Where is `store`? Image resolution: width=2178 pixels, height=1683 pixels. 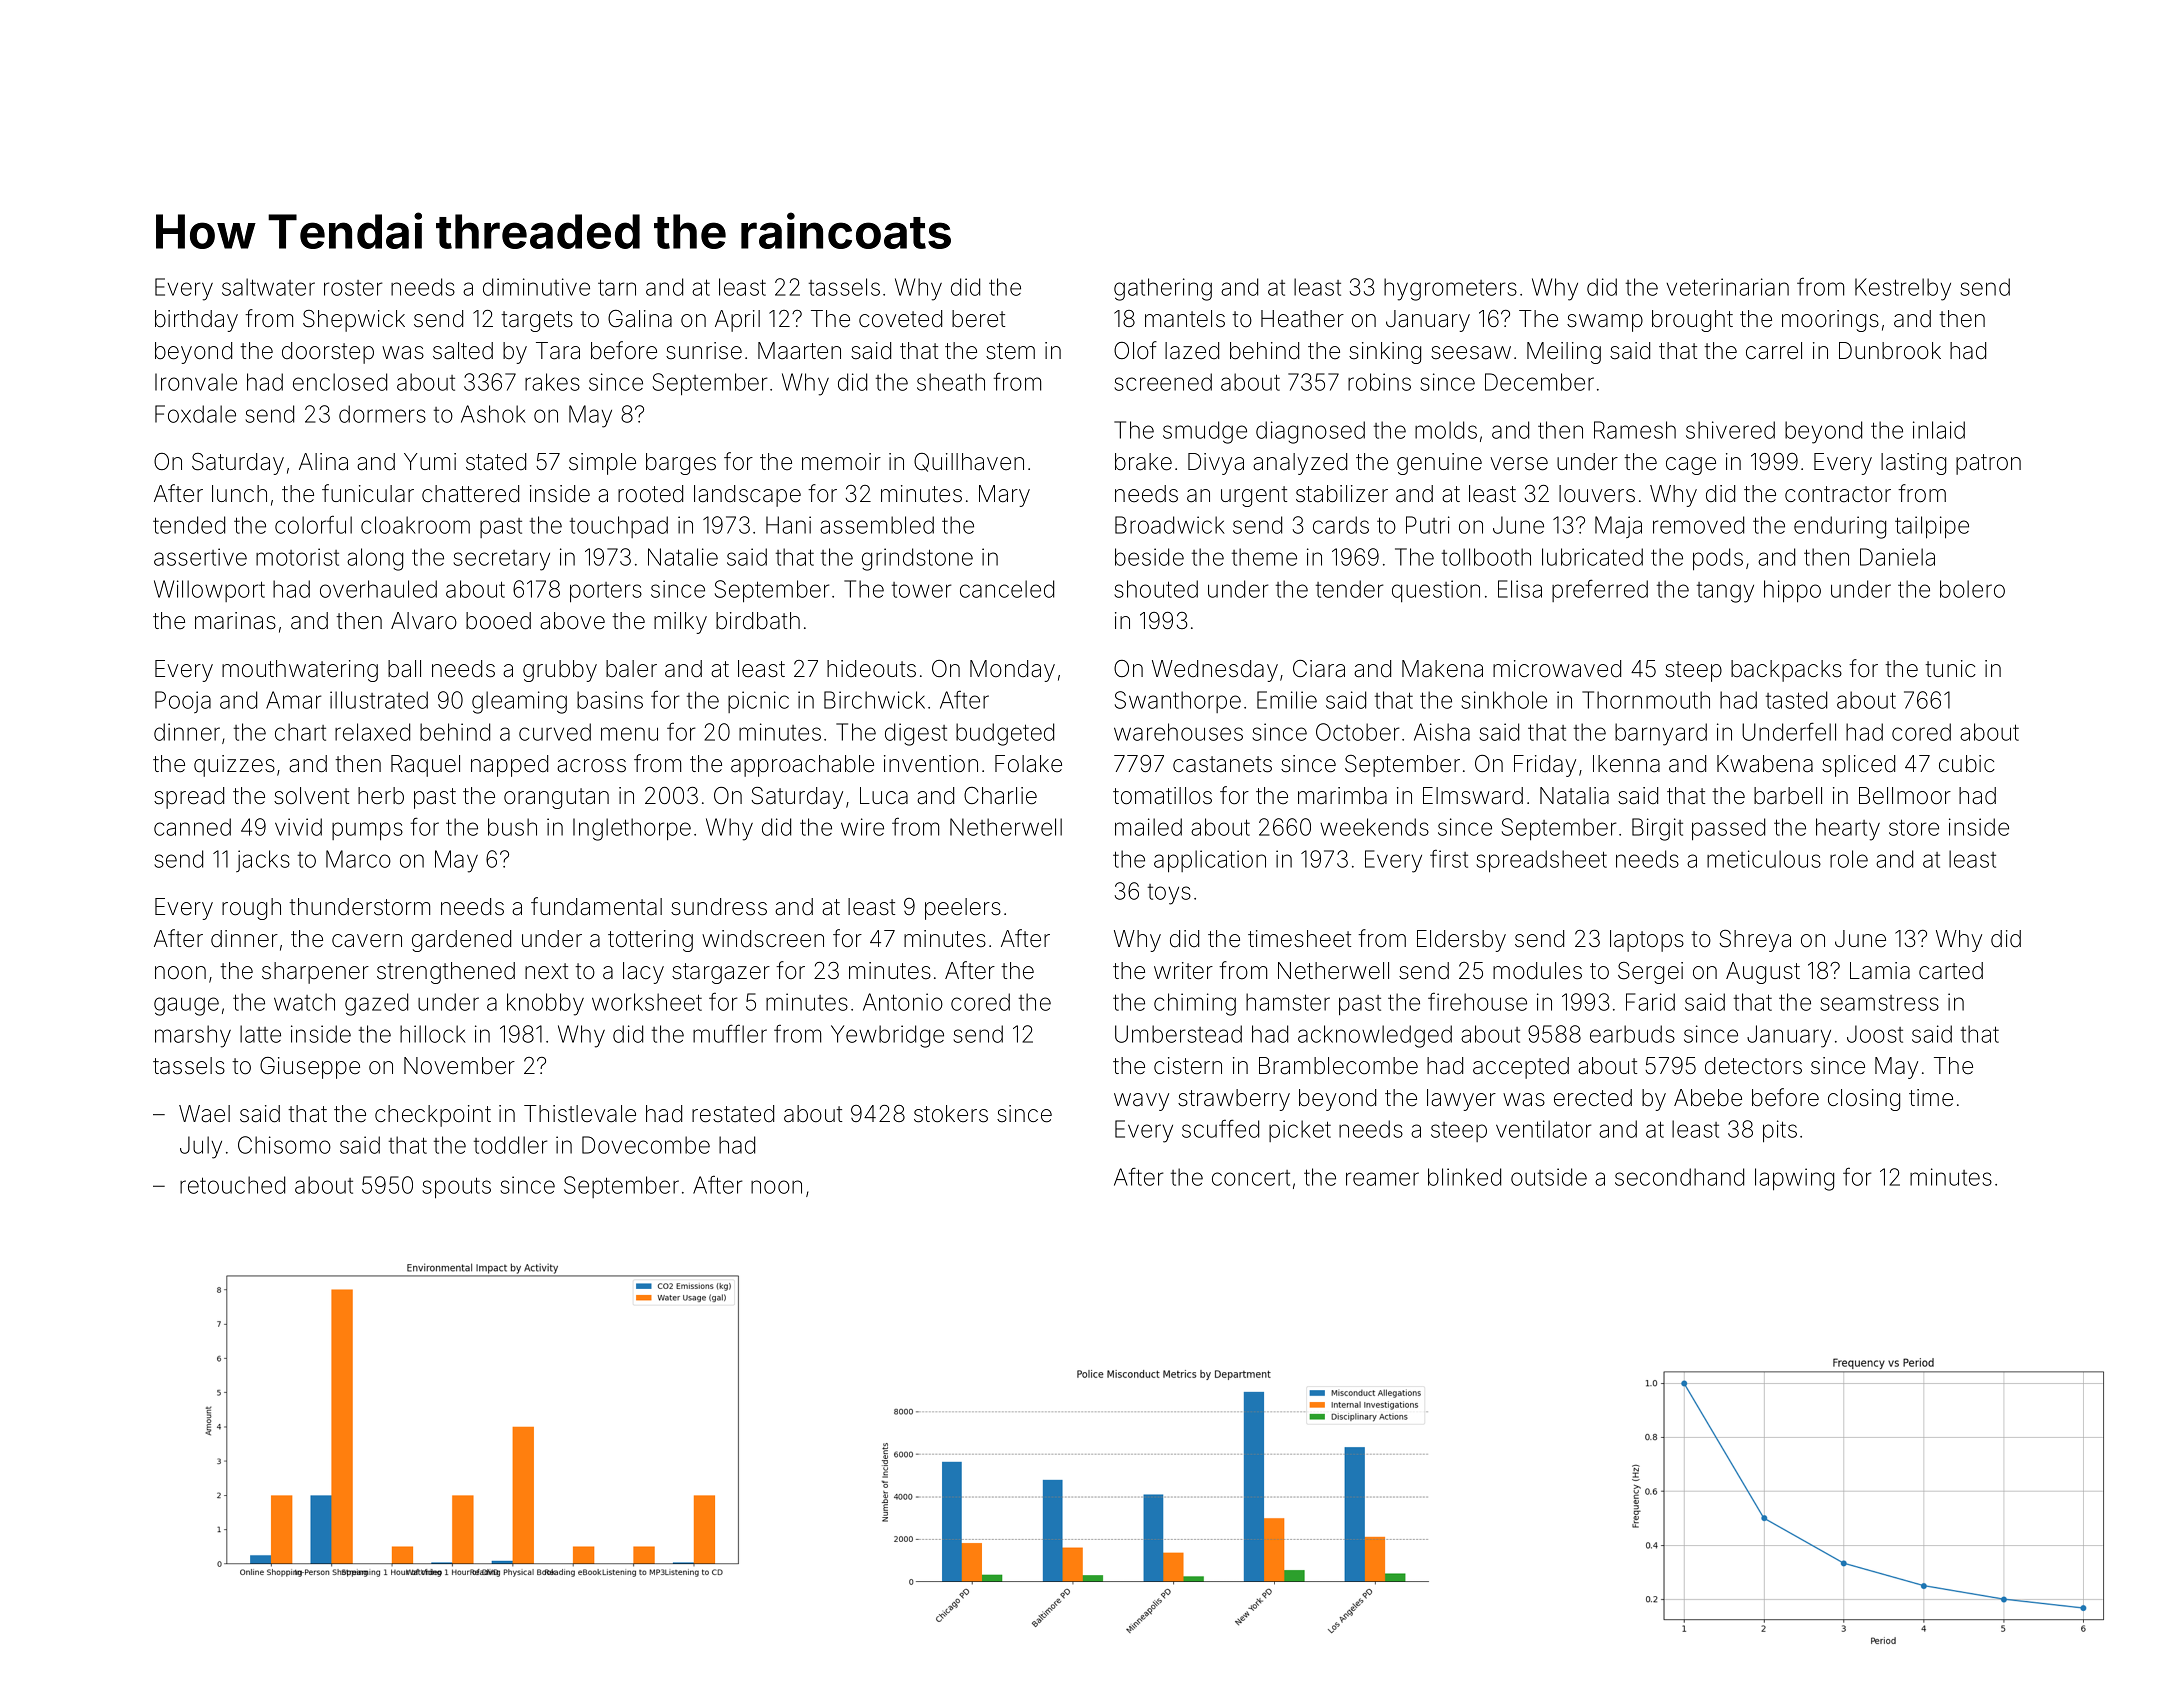
store is located at coordinates (1914, 827).
